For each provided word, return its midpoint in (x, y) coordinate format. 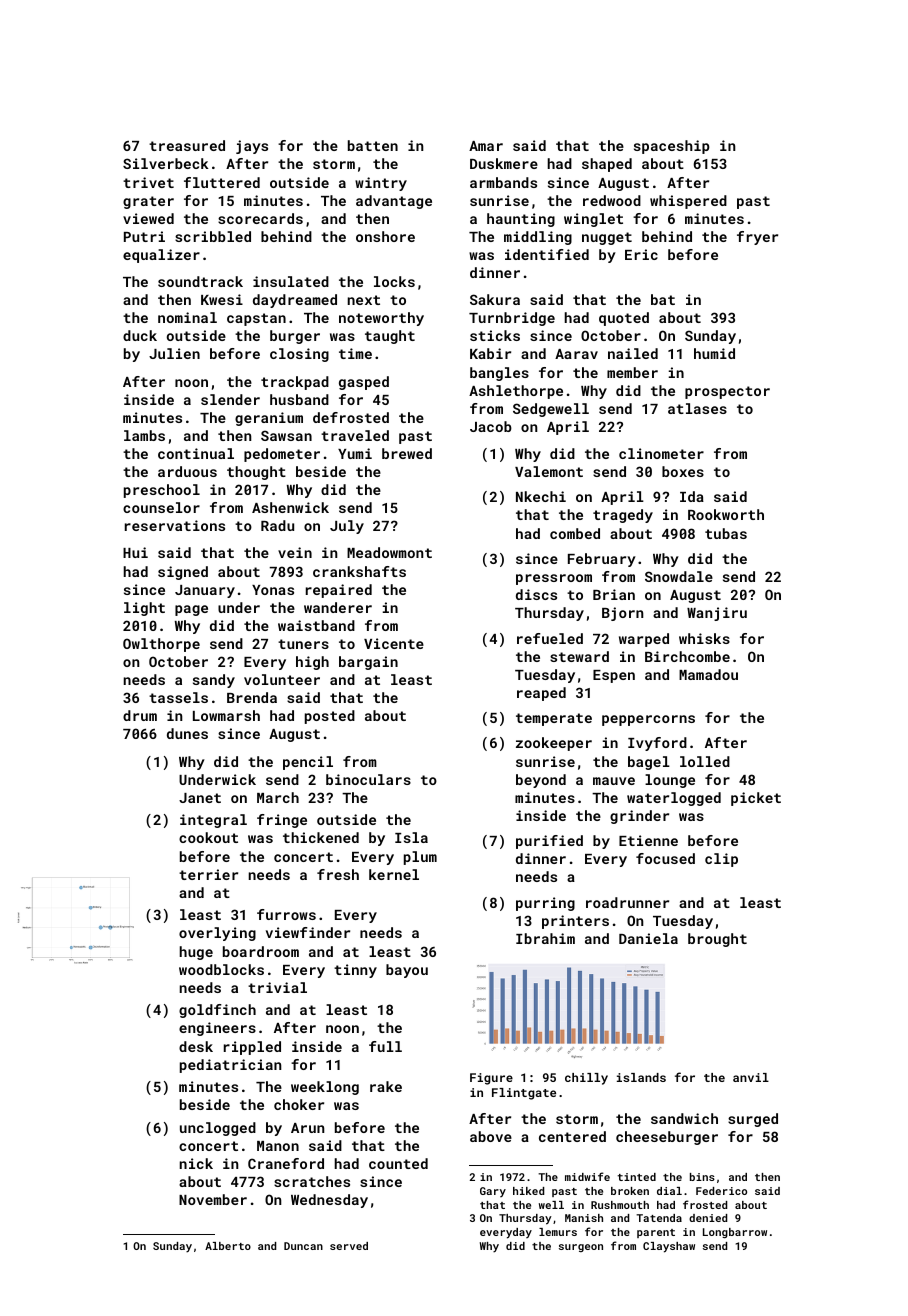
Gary (493, 1192)
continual (196, 453)
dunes (187, 733)
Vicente (394, 643)
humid (714, 353)
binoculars (368, 779)
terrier (208, 874)
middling (538, 238)
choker (299, 1104)
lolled (705, 761)
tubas (726, 533)
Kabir (490, 353)
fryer (757, 238)
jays (252, 147)
